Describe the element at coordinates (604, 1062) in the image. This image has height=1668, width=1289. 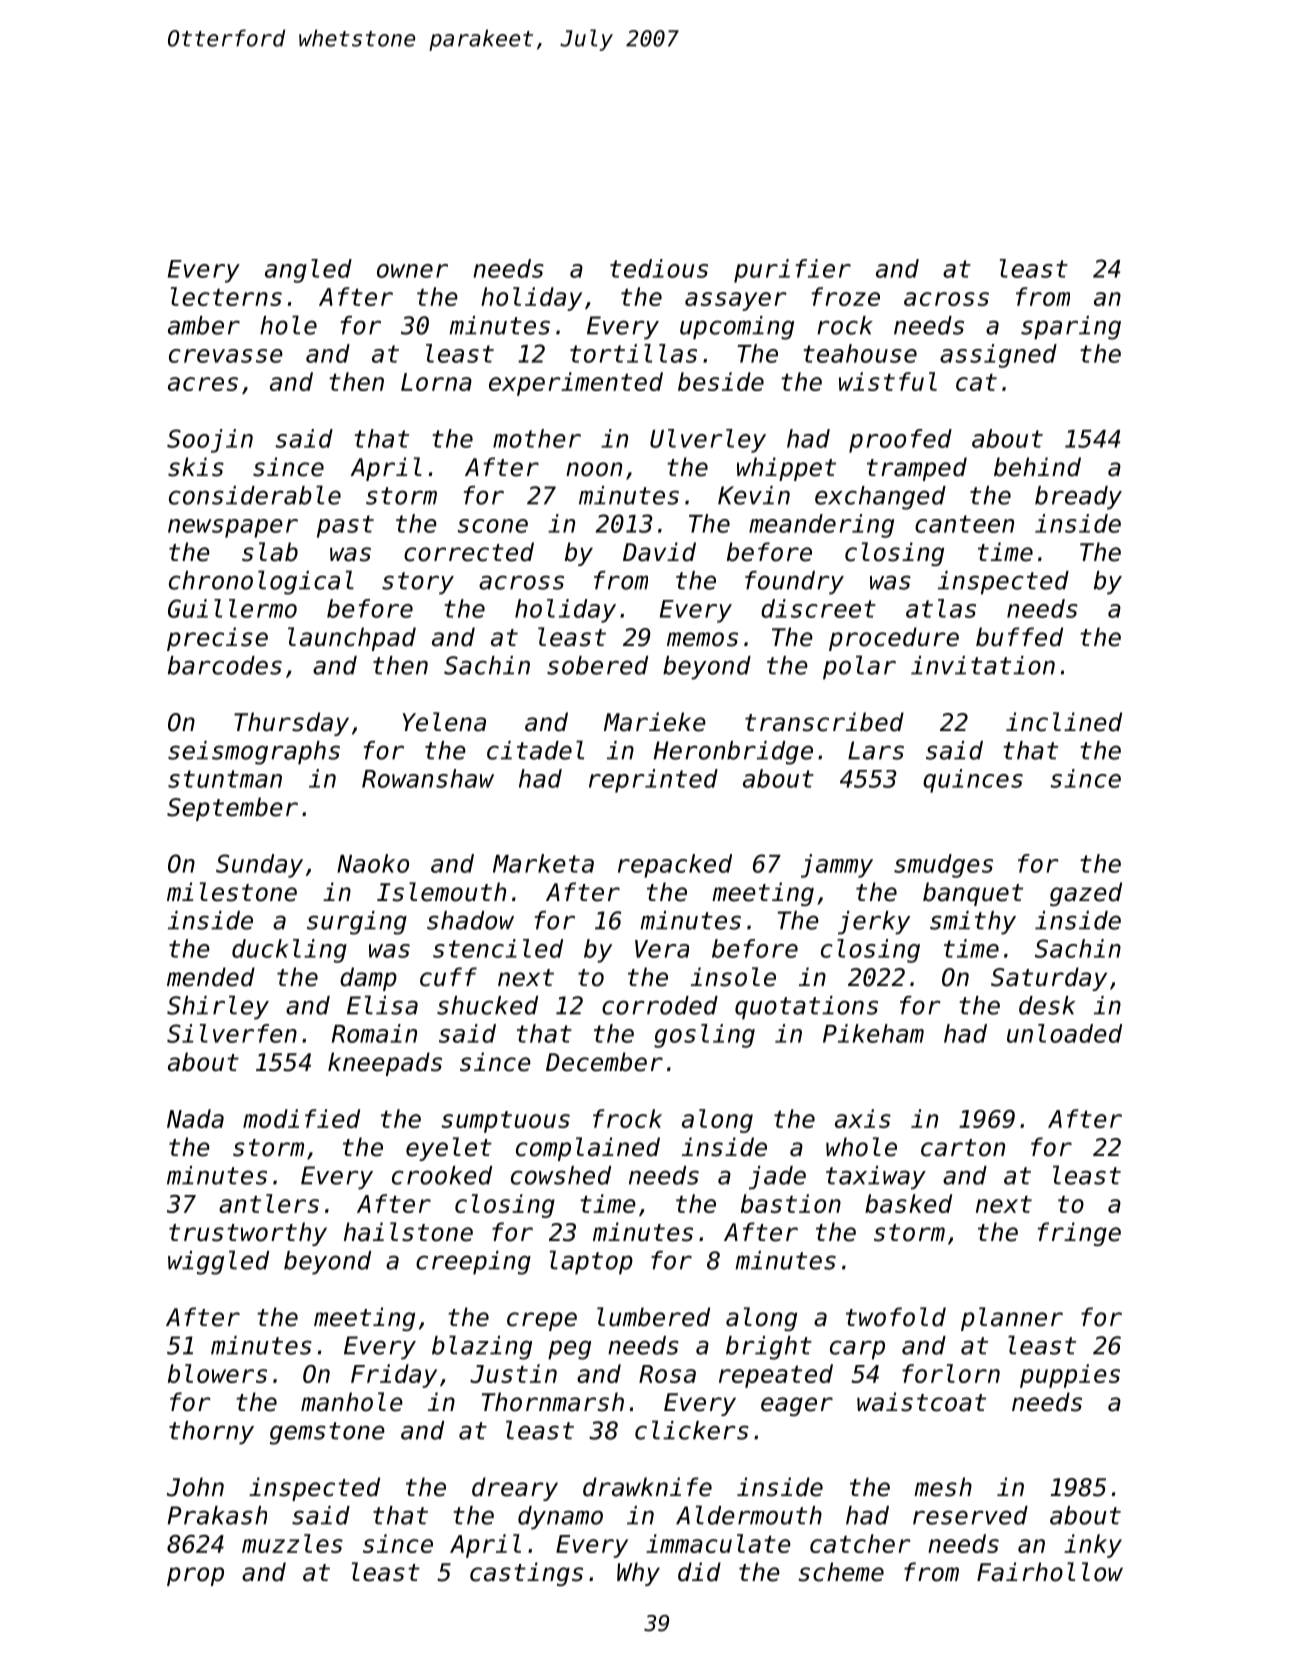
I see `December` at that location.
